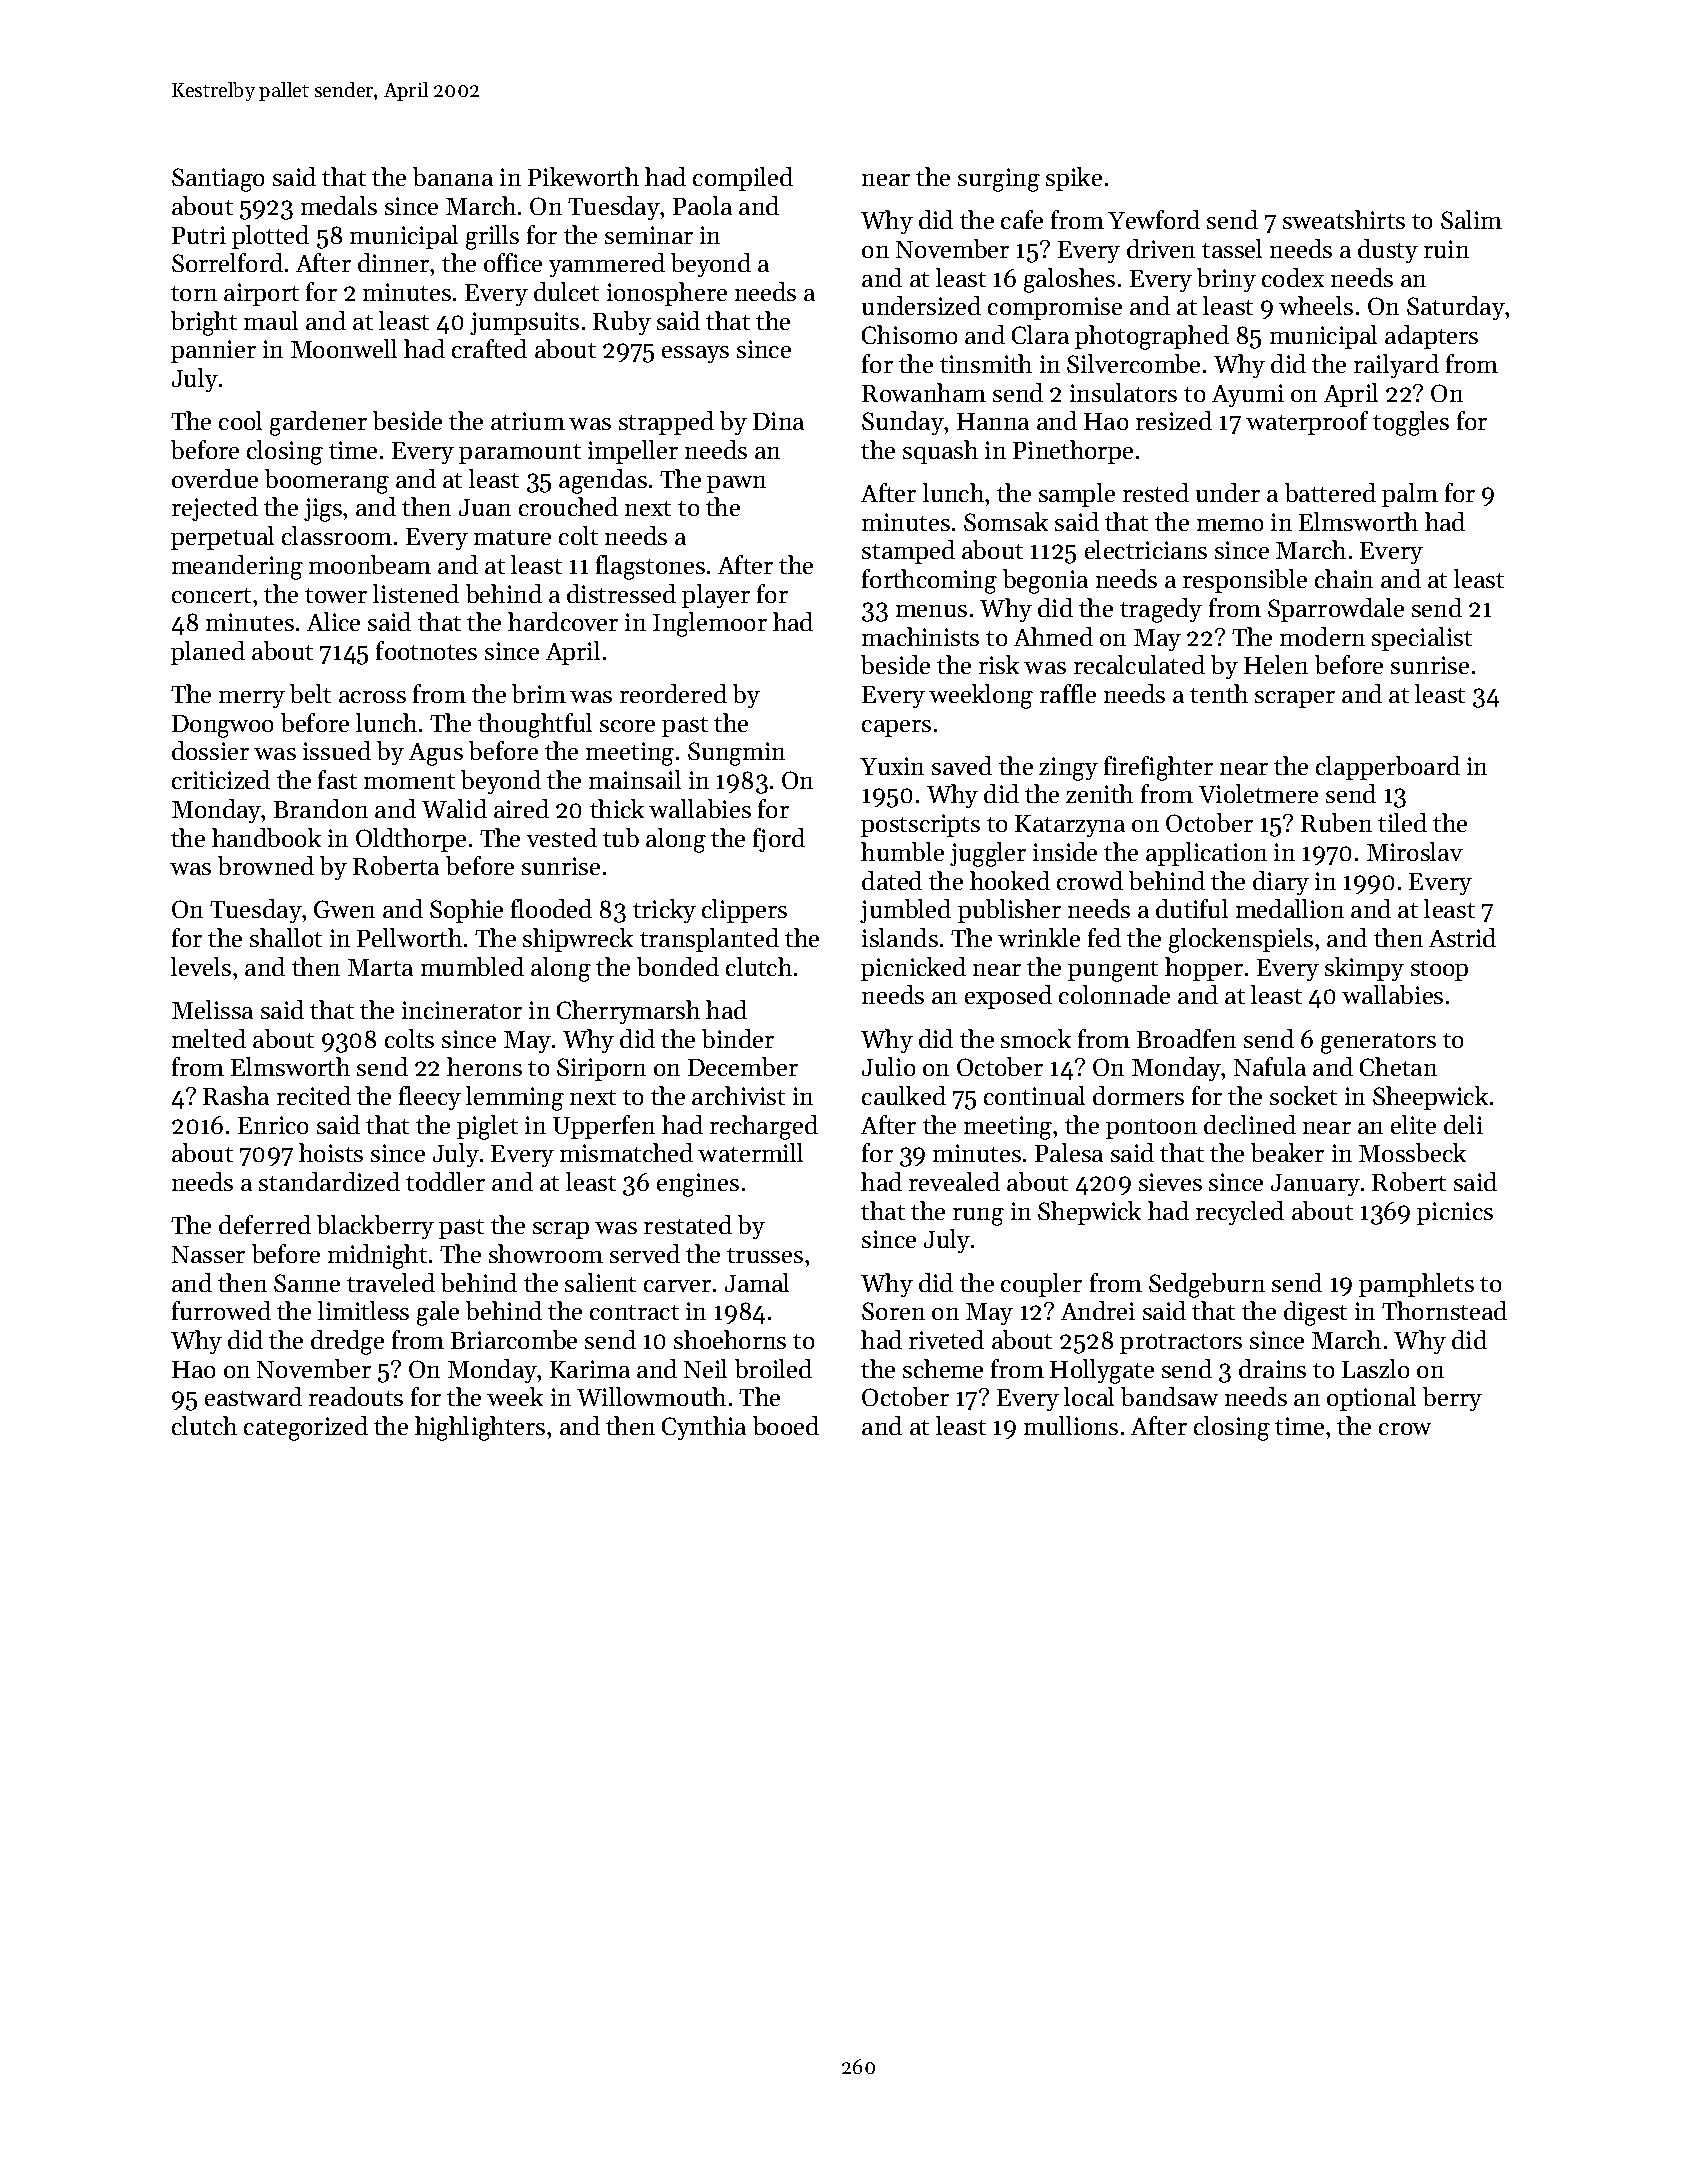 This image has width=1683, height=2178. Describe the element at coordinates (1156, 492) in the image. I see `rested` at that location.
